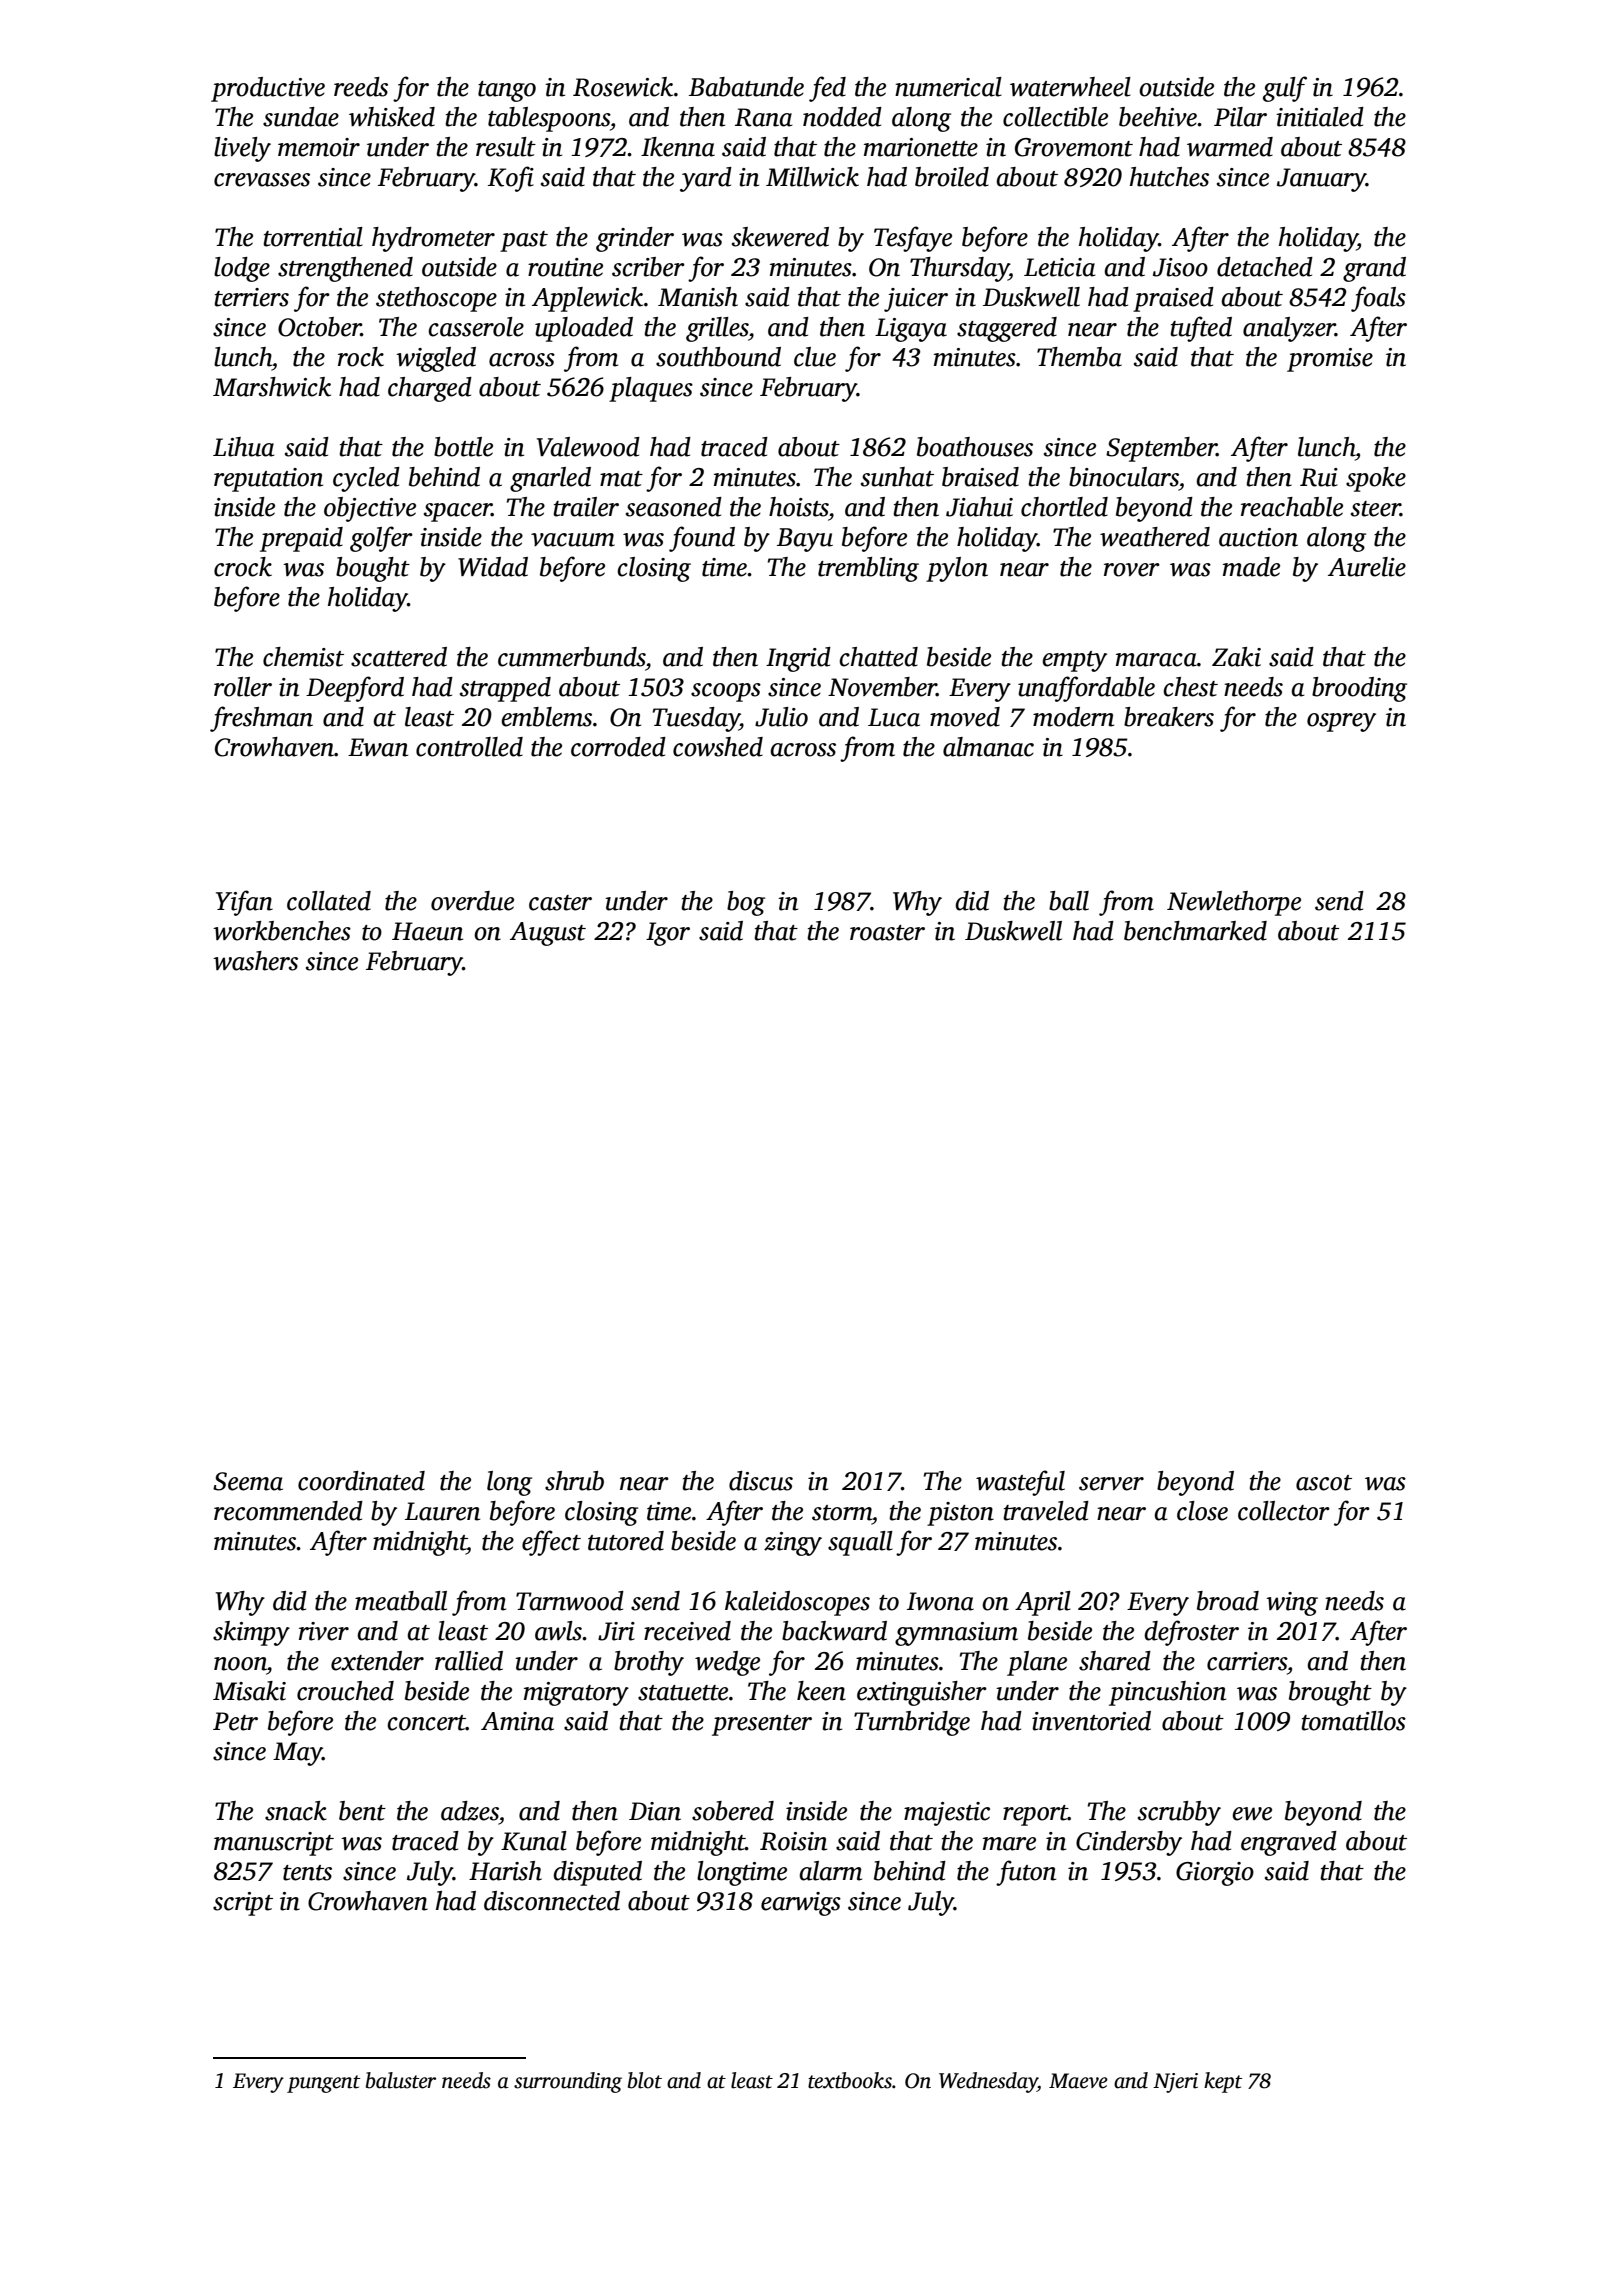 This screenshot has width=1620, height=2292. What do you see at coordinates (323, 2084) in the screenshot?
I see `pungent` at bounding box center [323, 2084].
